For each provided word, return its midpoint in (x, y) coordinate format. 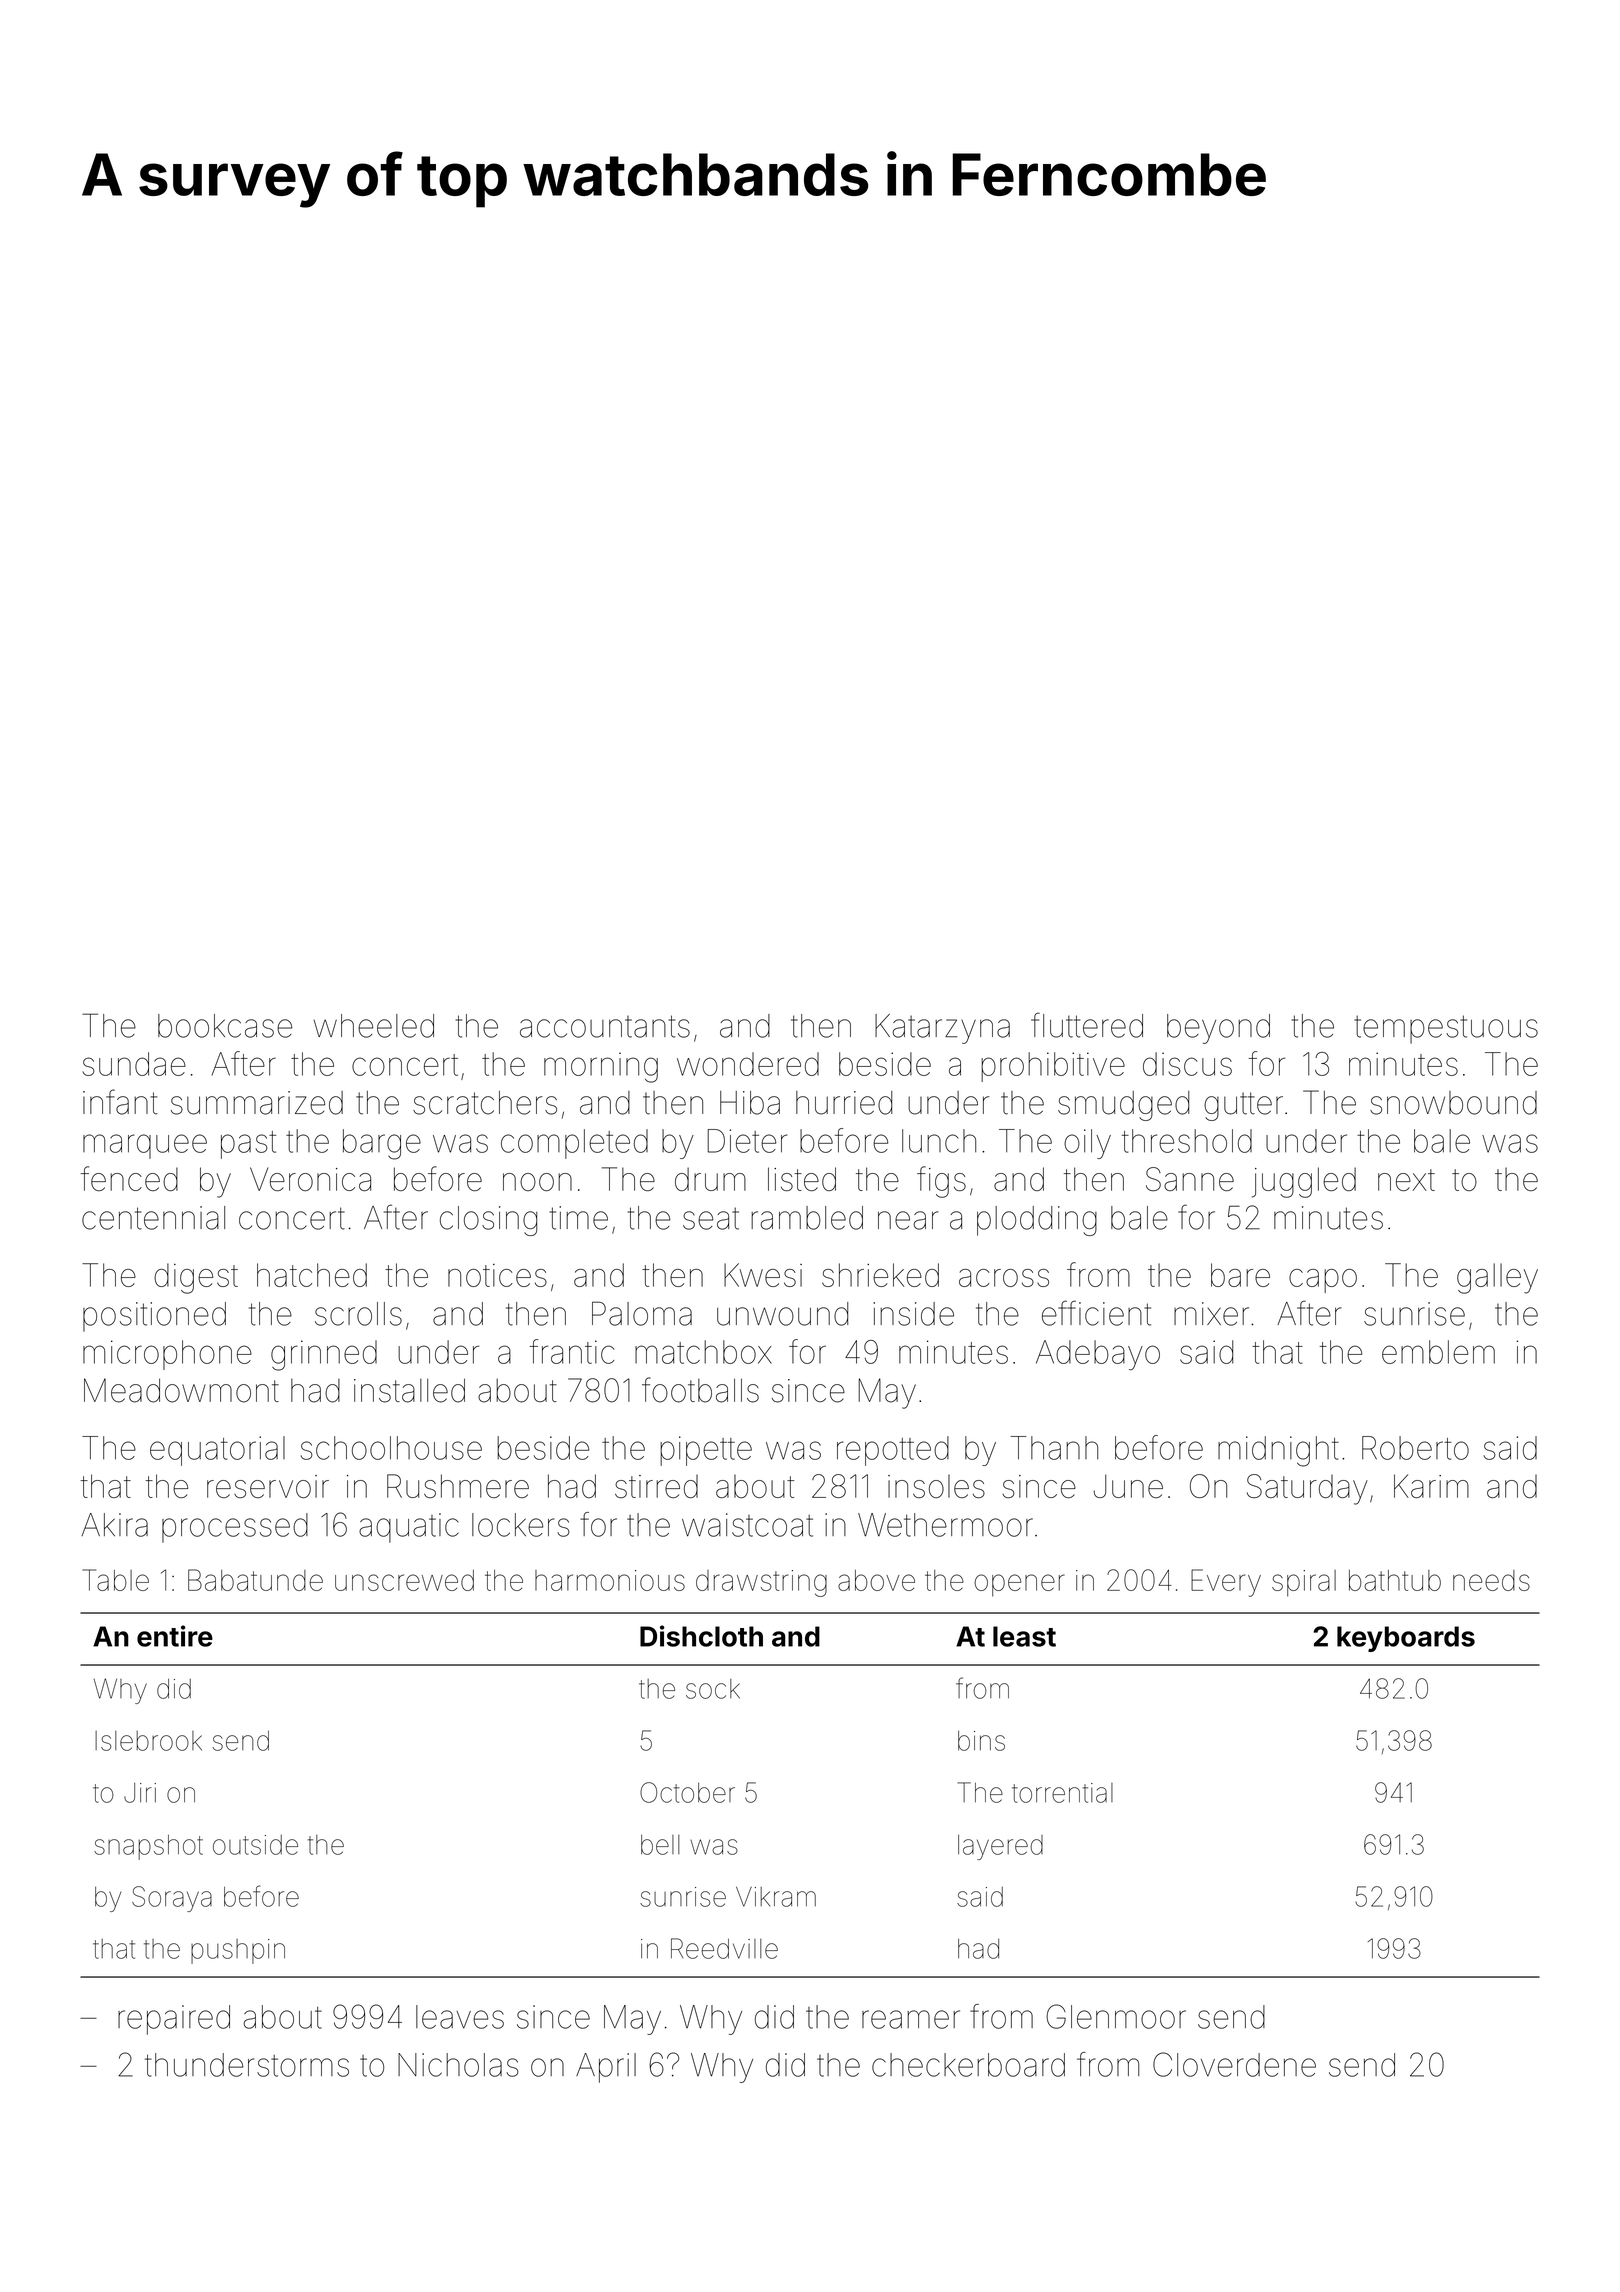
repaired (174, 2020)
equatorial (217, 1451)
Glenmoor (1116, 2016)
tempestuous (1446, 1029)
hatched (312, 1275)
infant (120, 1102)
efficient (1096, 1313)
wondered (748, 1064)
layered (1000, 1847)
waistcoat (747, 1525)
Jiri (140, 1793)
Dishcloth (701, 1636)
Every (1226, 1583)
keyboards (1406, 1639)
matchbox (703, 1352)
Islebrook (148, 1741)
